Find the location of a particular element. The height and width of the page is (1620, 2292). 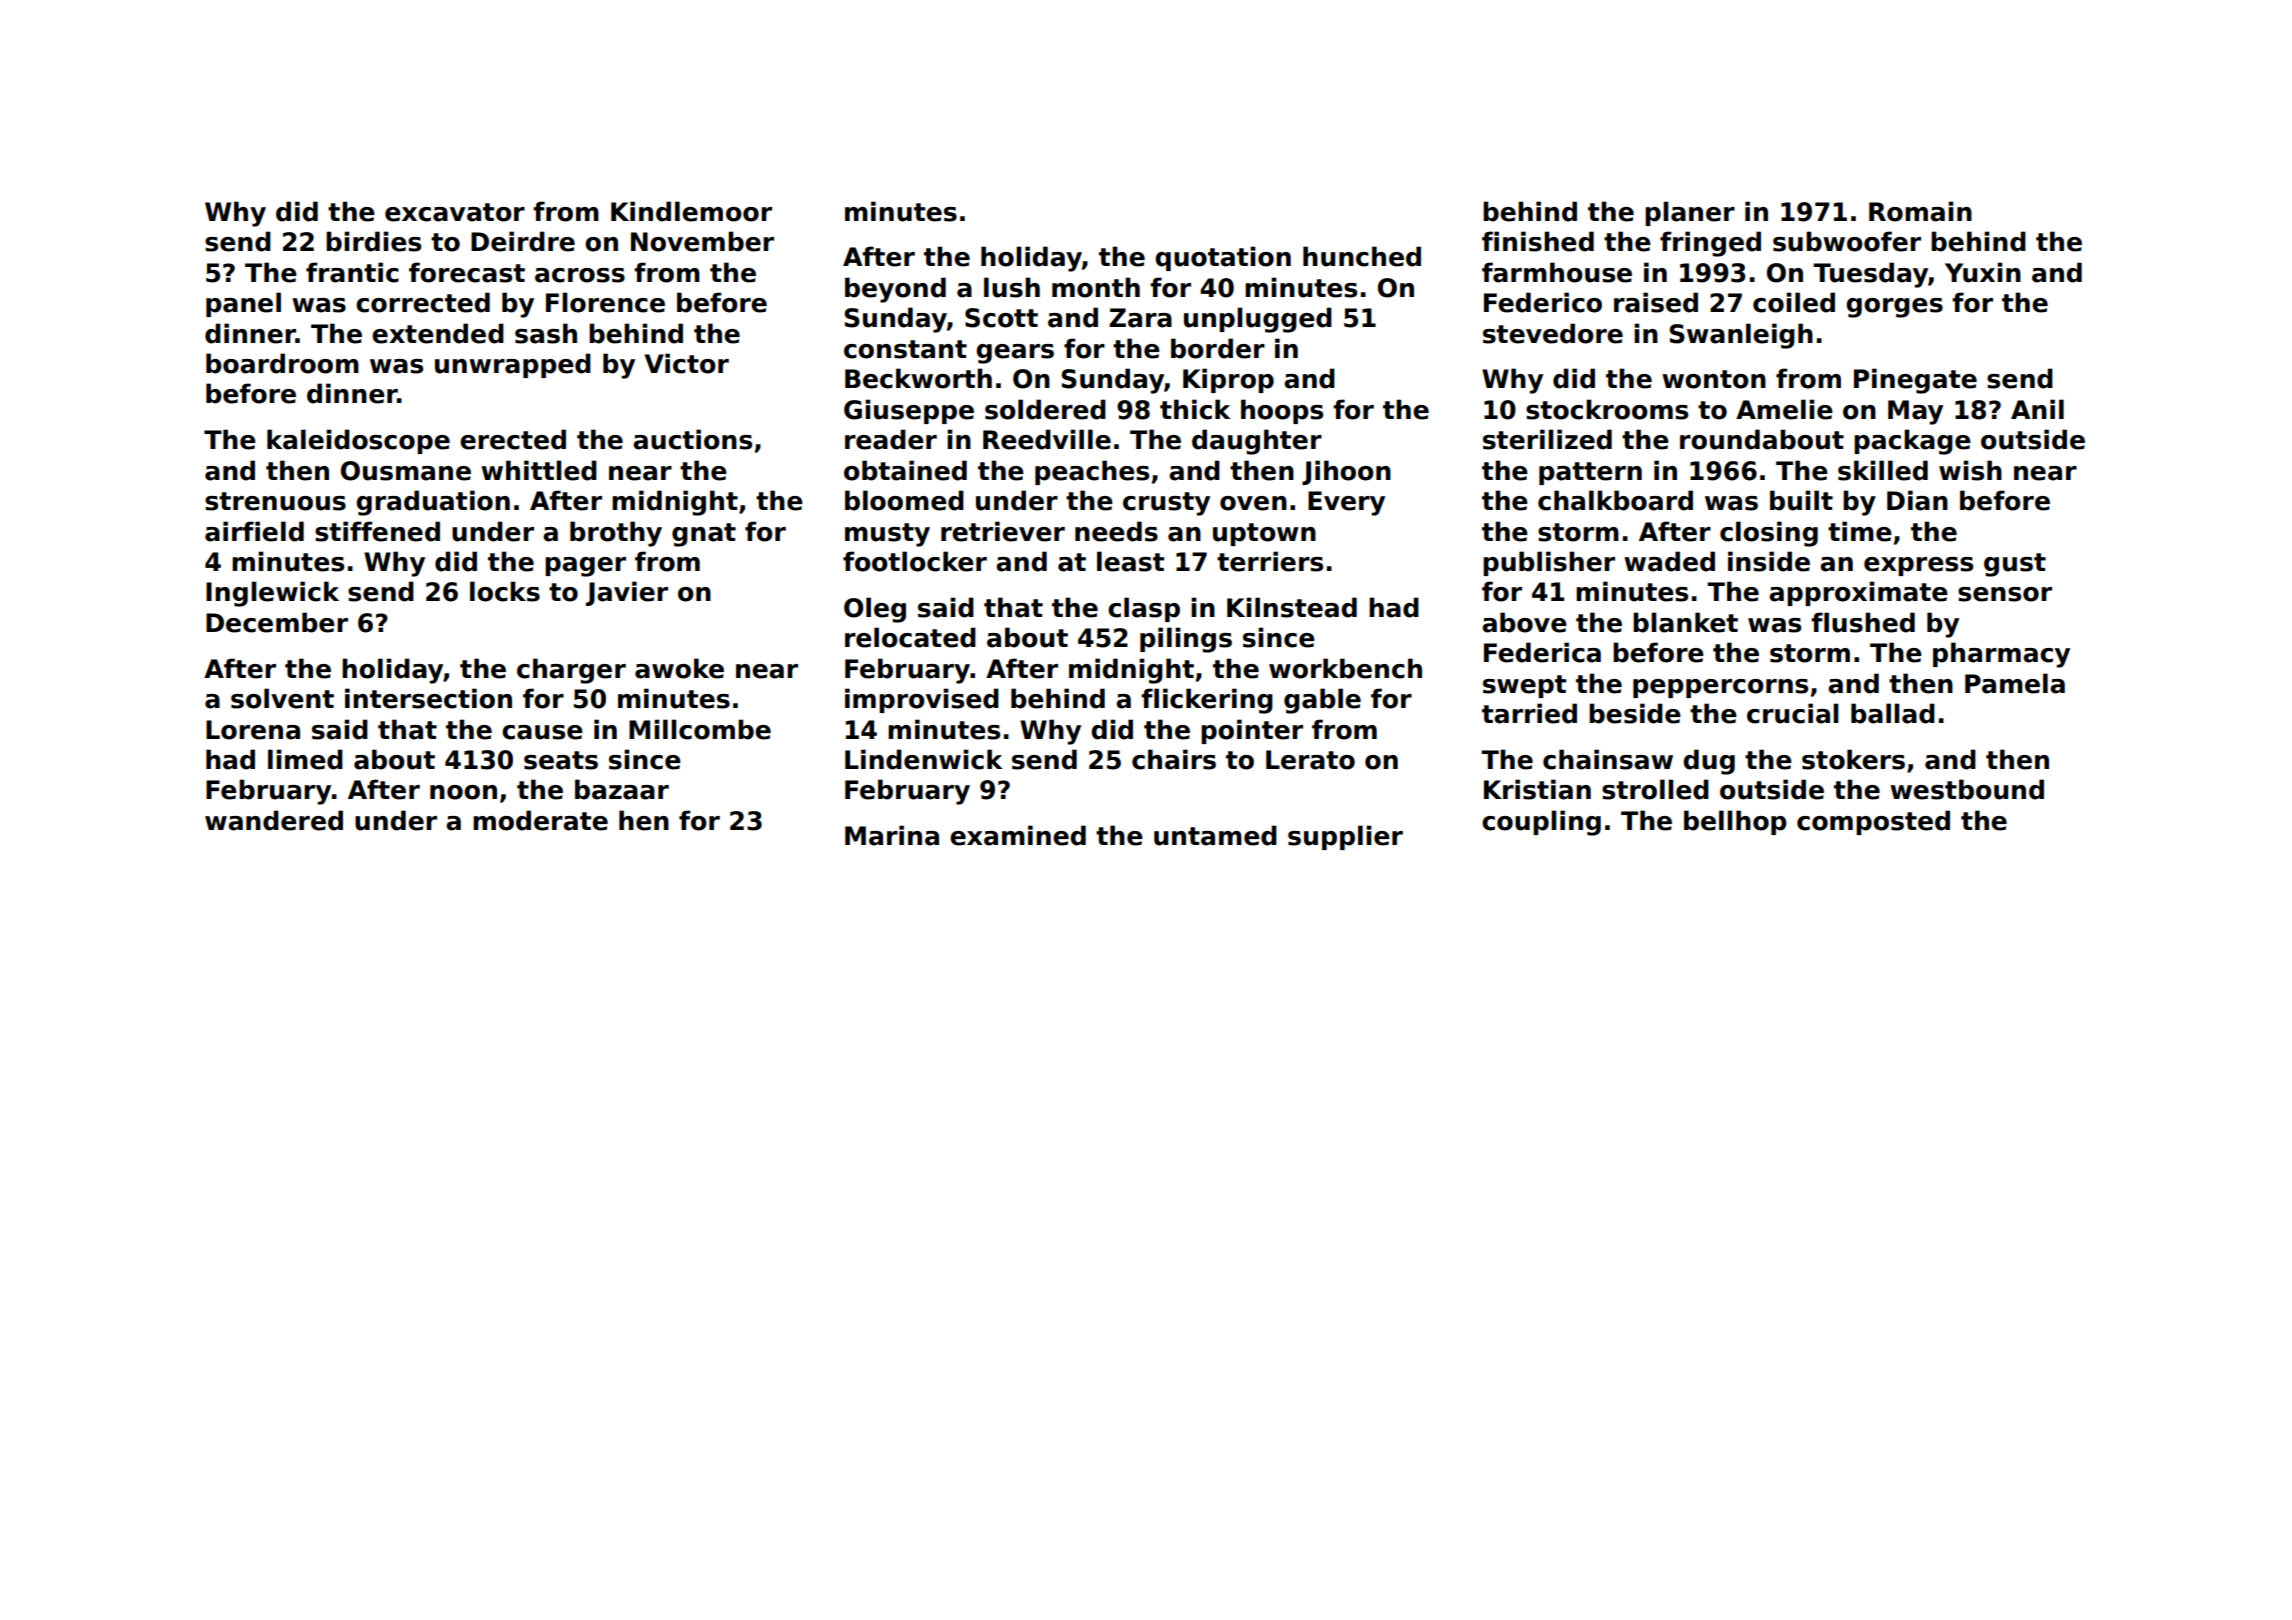

stiffened is located at coordinates (377, 531).
